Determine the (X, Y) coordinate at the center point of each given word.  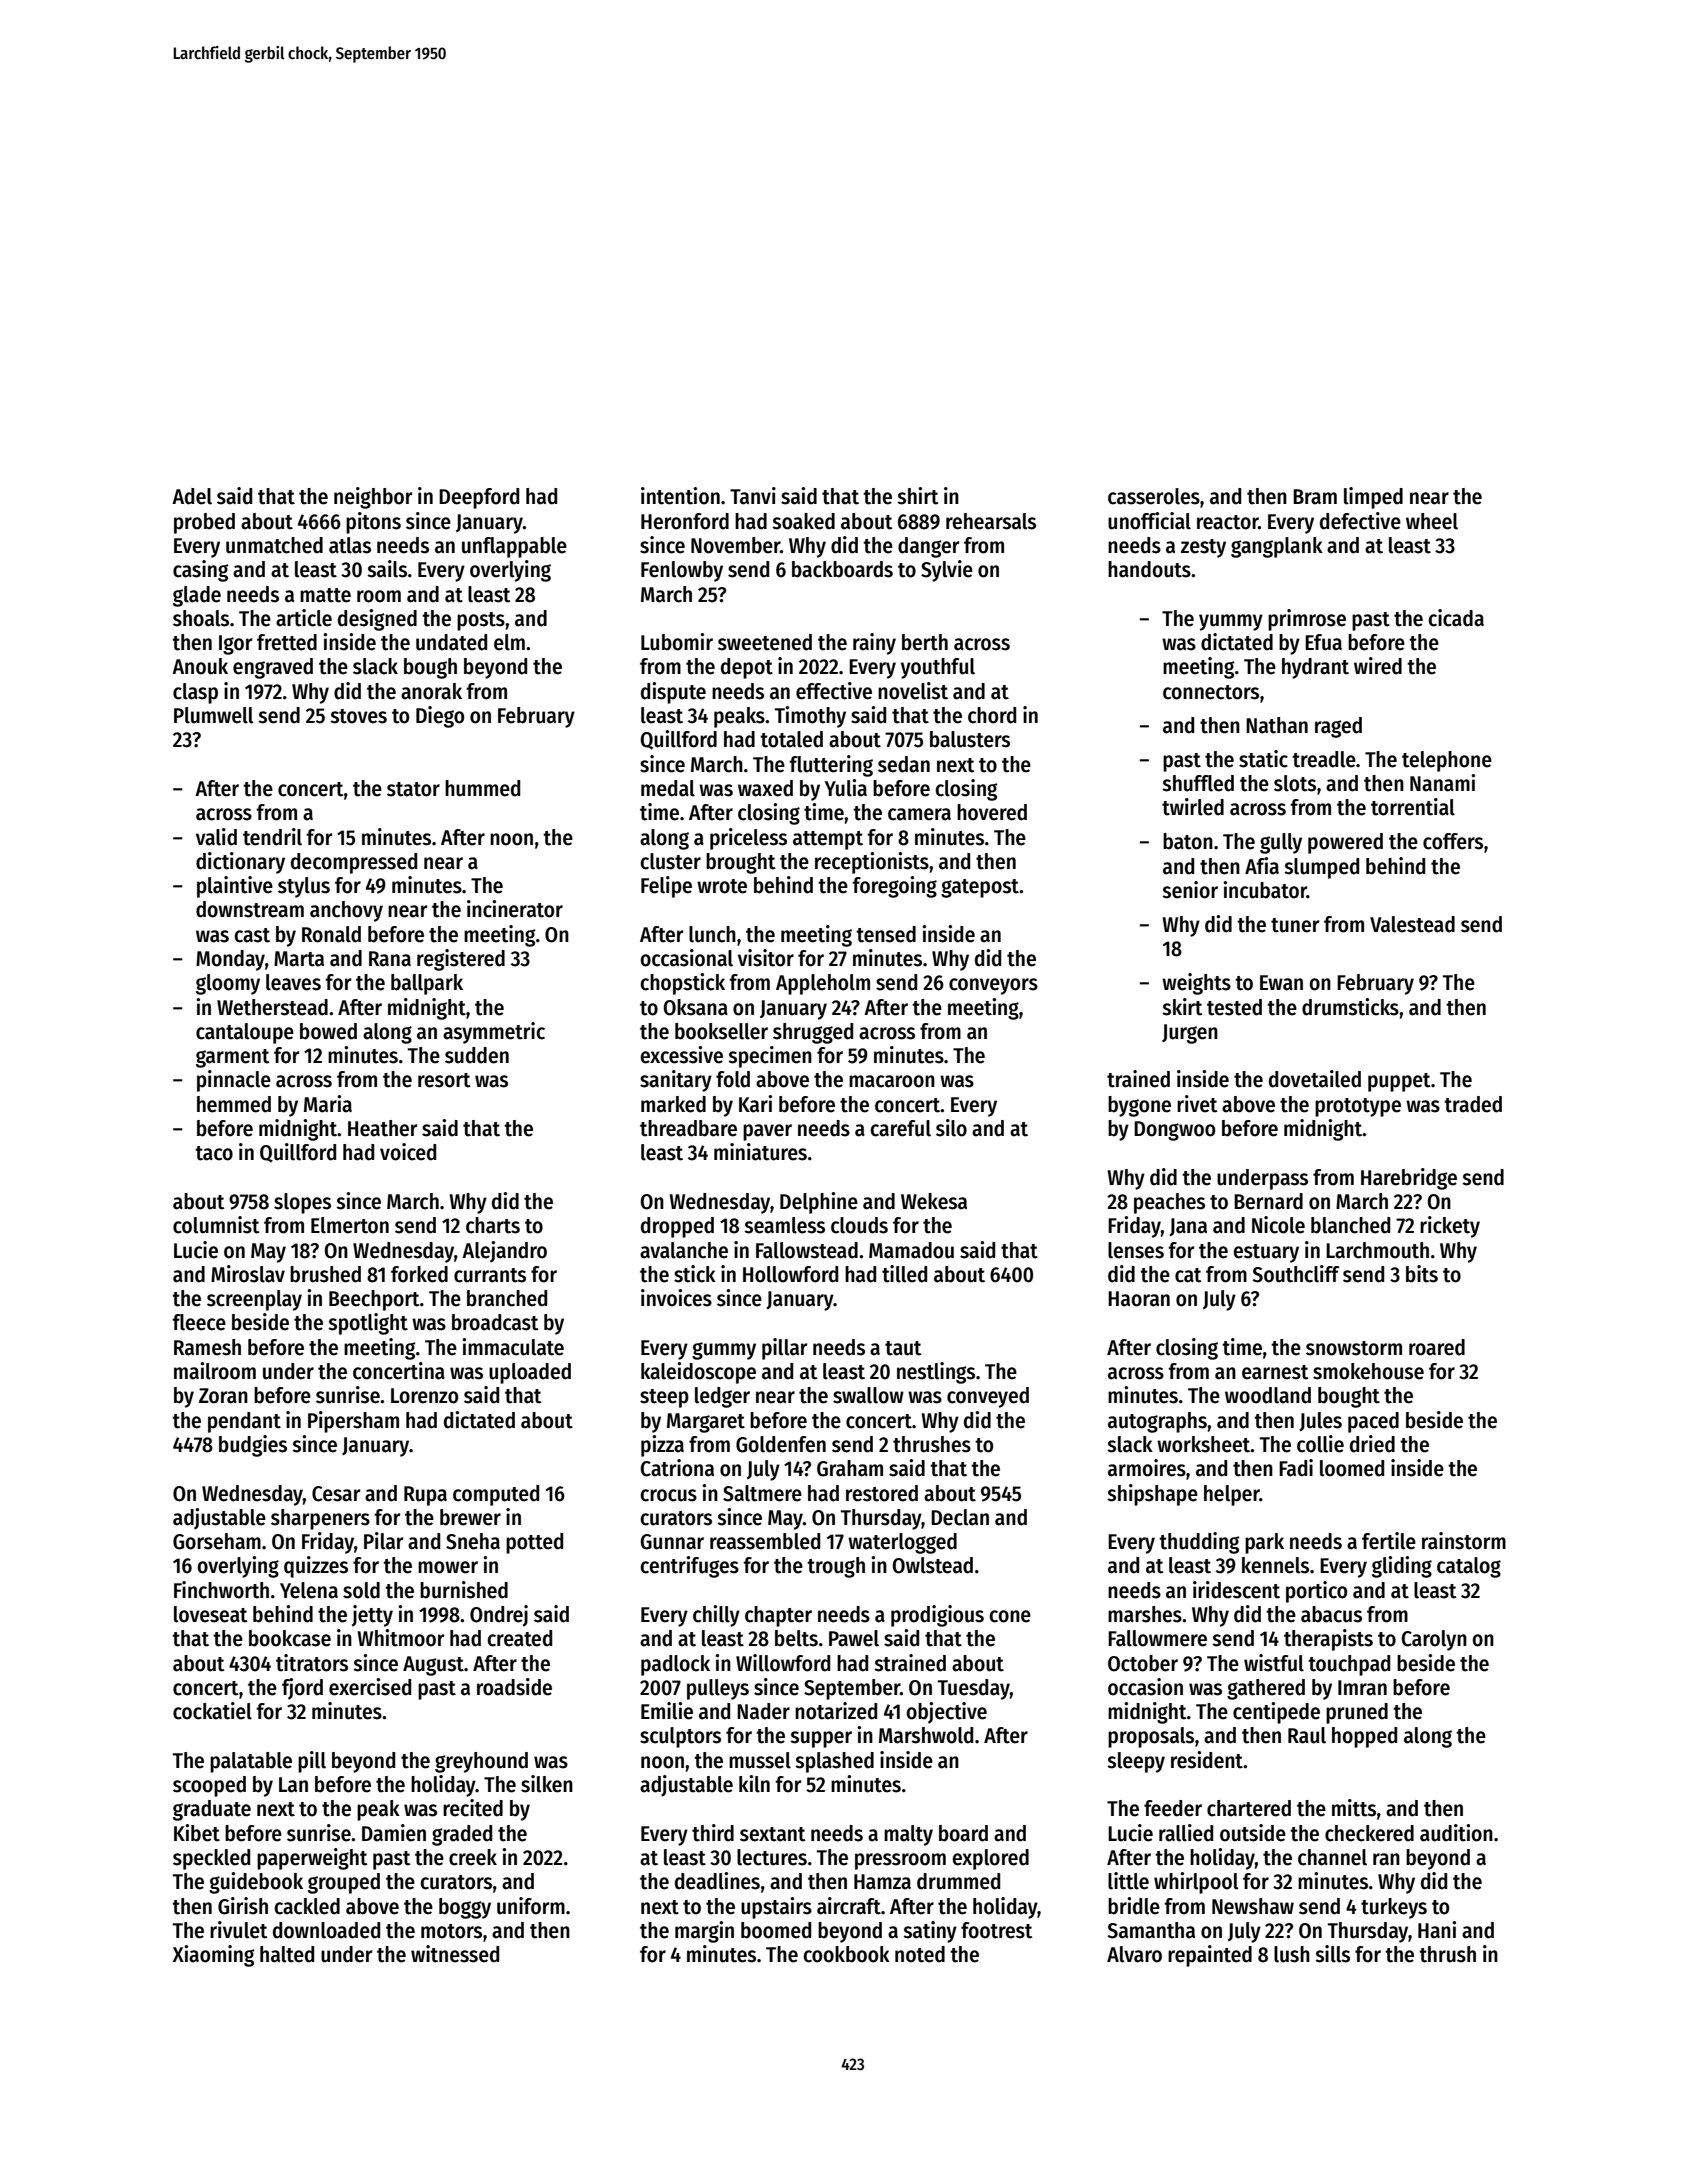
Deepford (479, 498)
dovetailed (1315, 1079)
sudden (477, 1055)
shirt (918, 496)
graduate (212, 1810)
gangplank (1277, 547)
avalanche (684, 1250)
